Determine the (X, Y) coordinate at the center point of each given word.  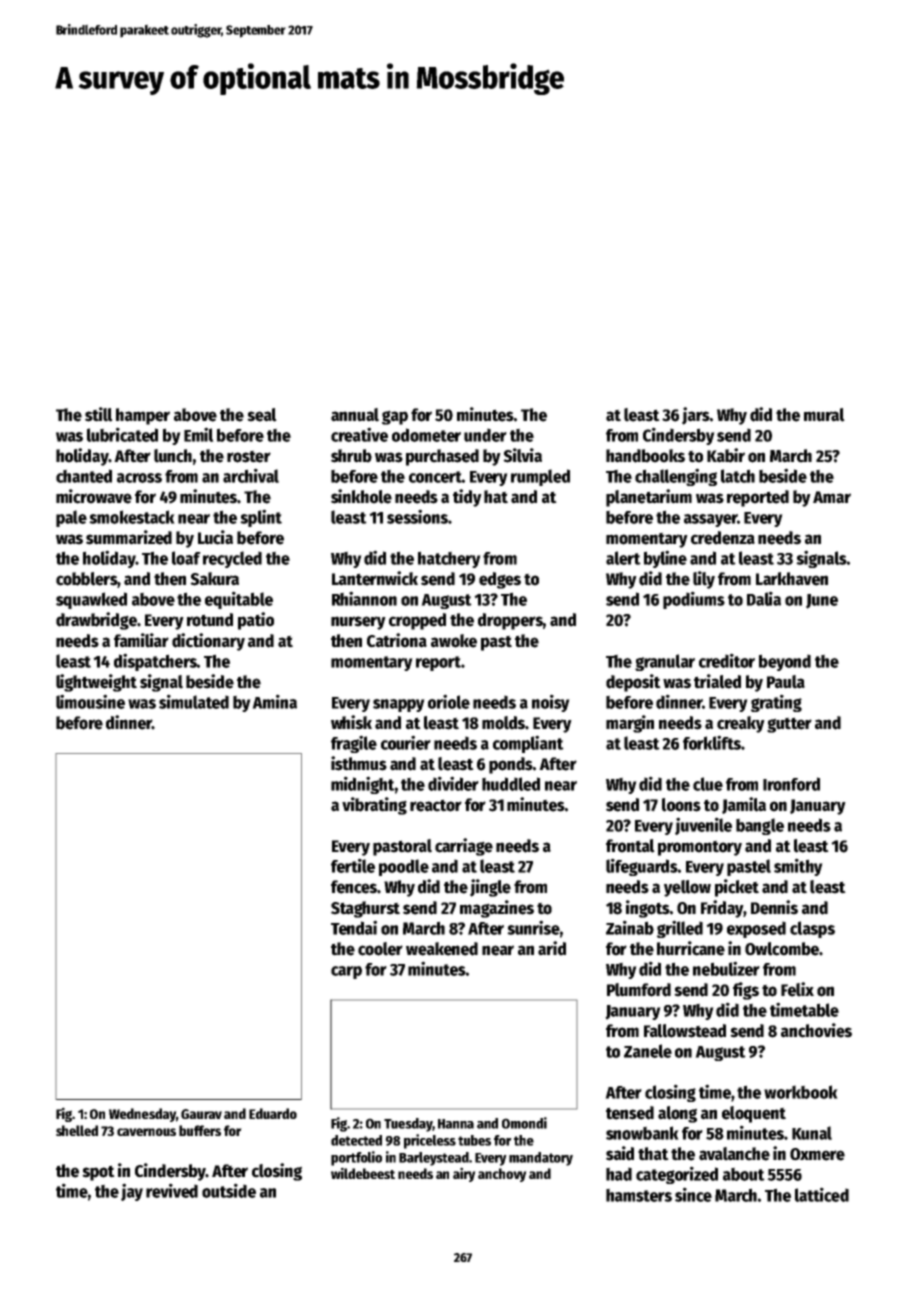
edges (500, 580)
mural (824, 415)
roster (249, 456)
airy (464, 1174)
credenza (723, 538)
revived (172, 1190)
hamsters (639, 1195)
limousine (90, 701)
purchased (442, 457)
